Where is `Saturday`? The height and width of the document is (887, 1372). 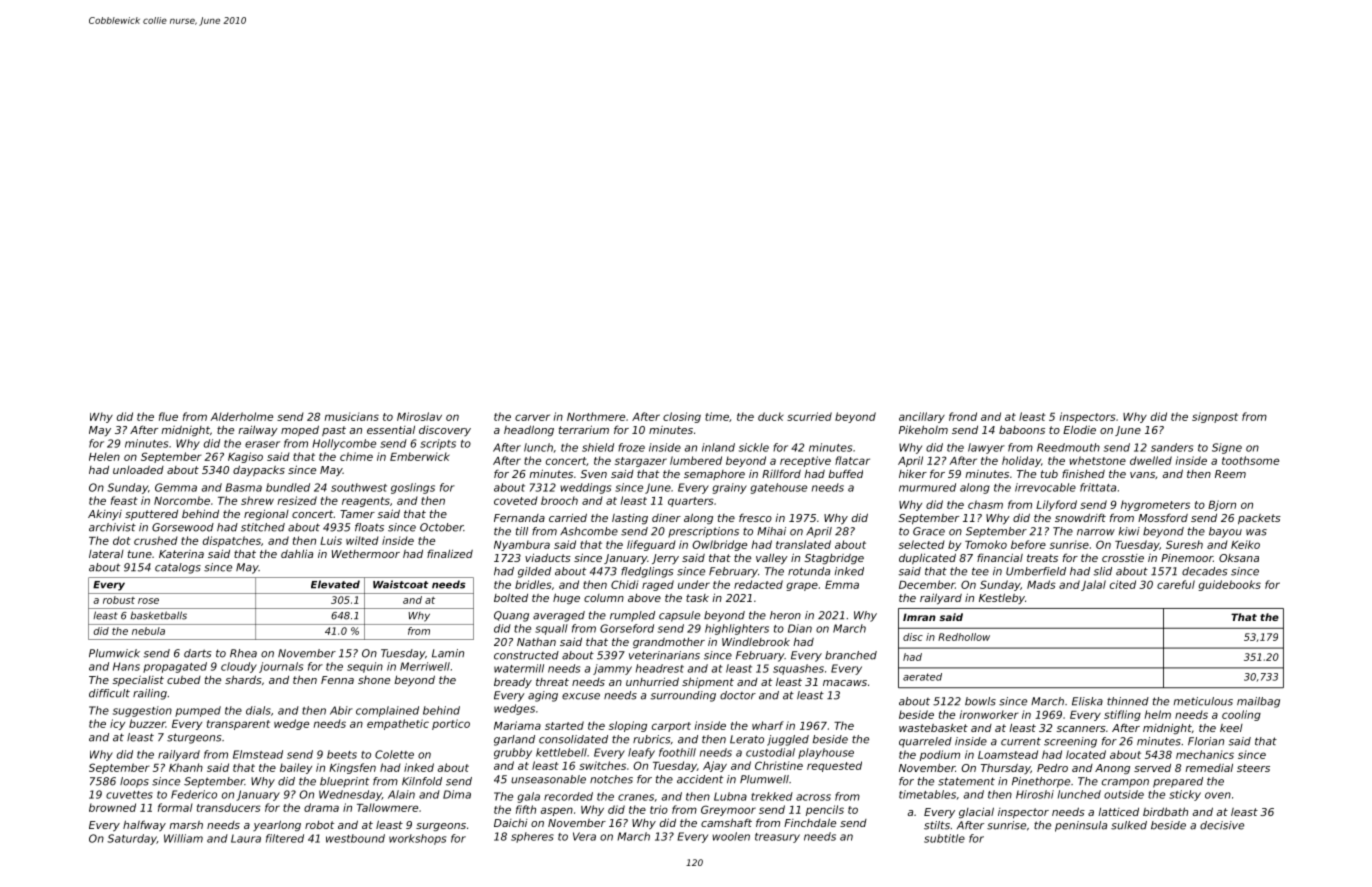 Saturday is located at coordinates (132, 839).
